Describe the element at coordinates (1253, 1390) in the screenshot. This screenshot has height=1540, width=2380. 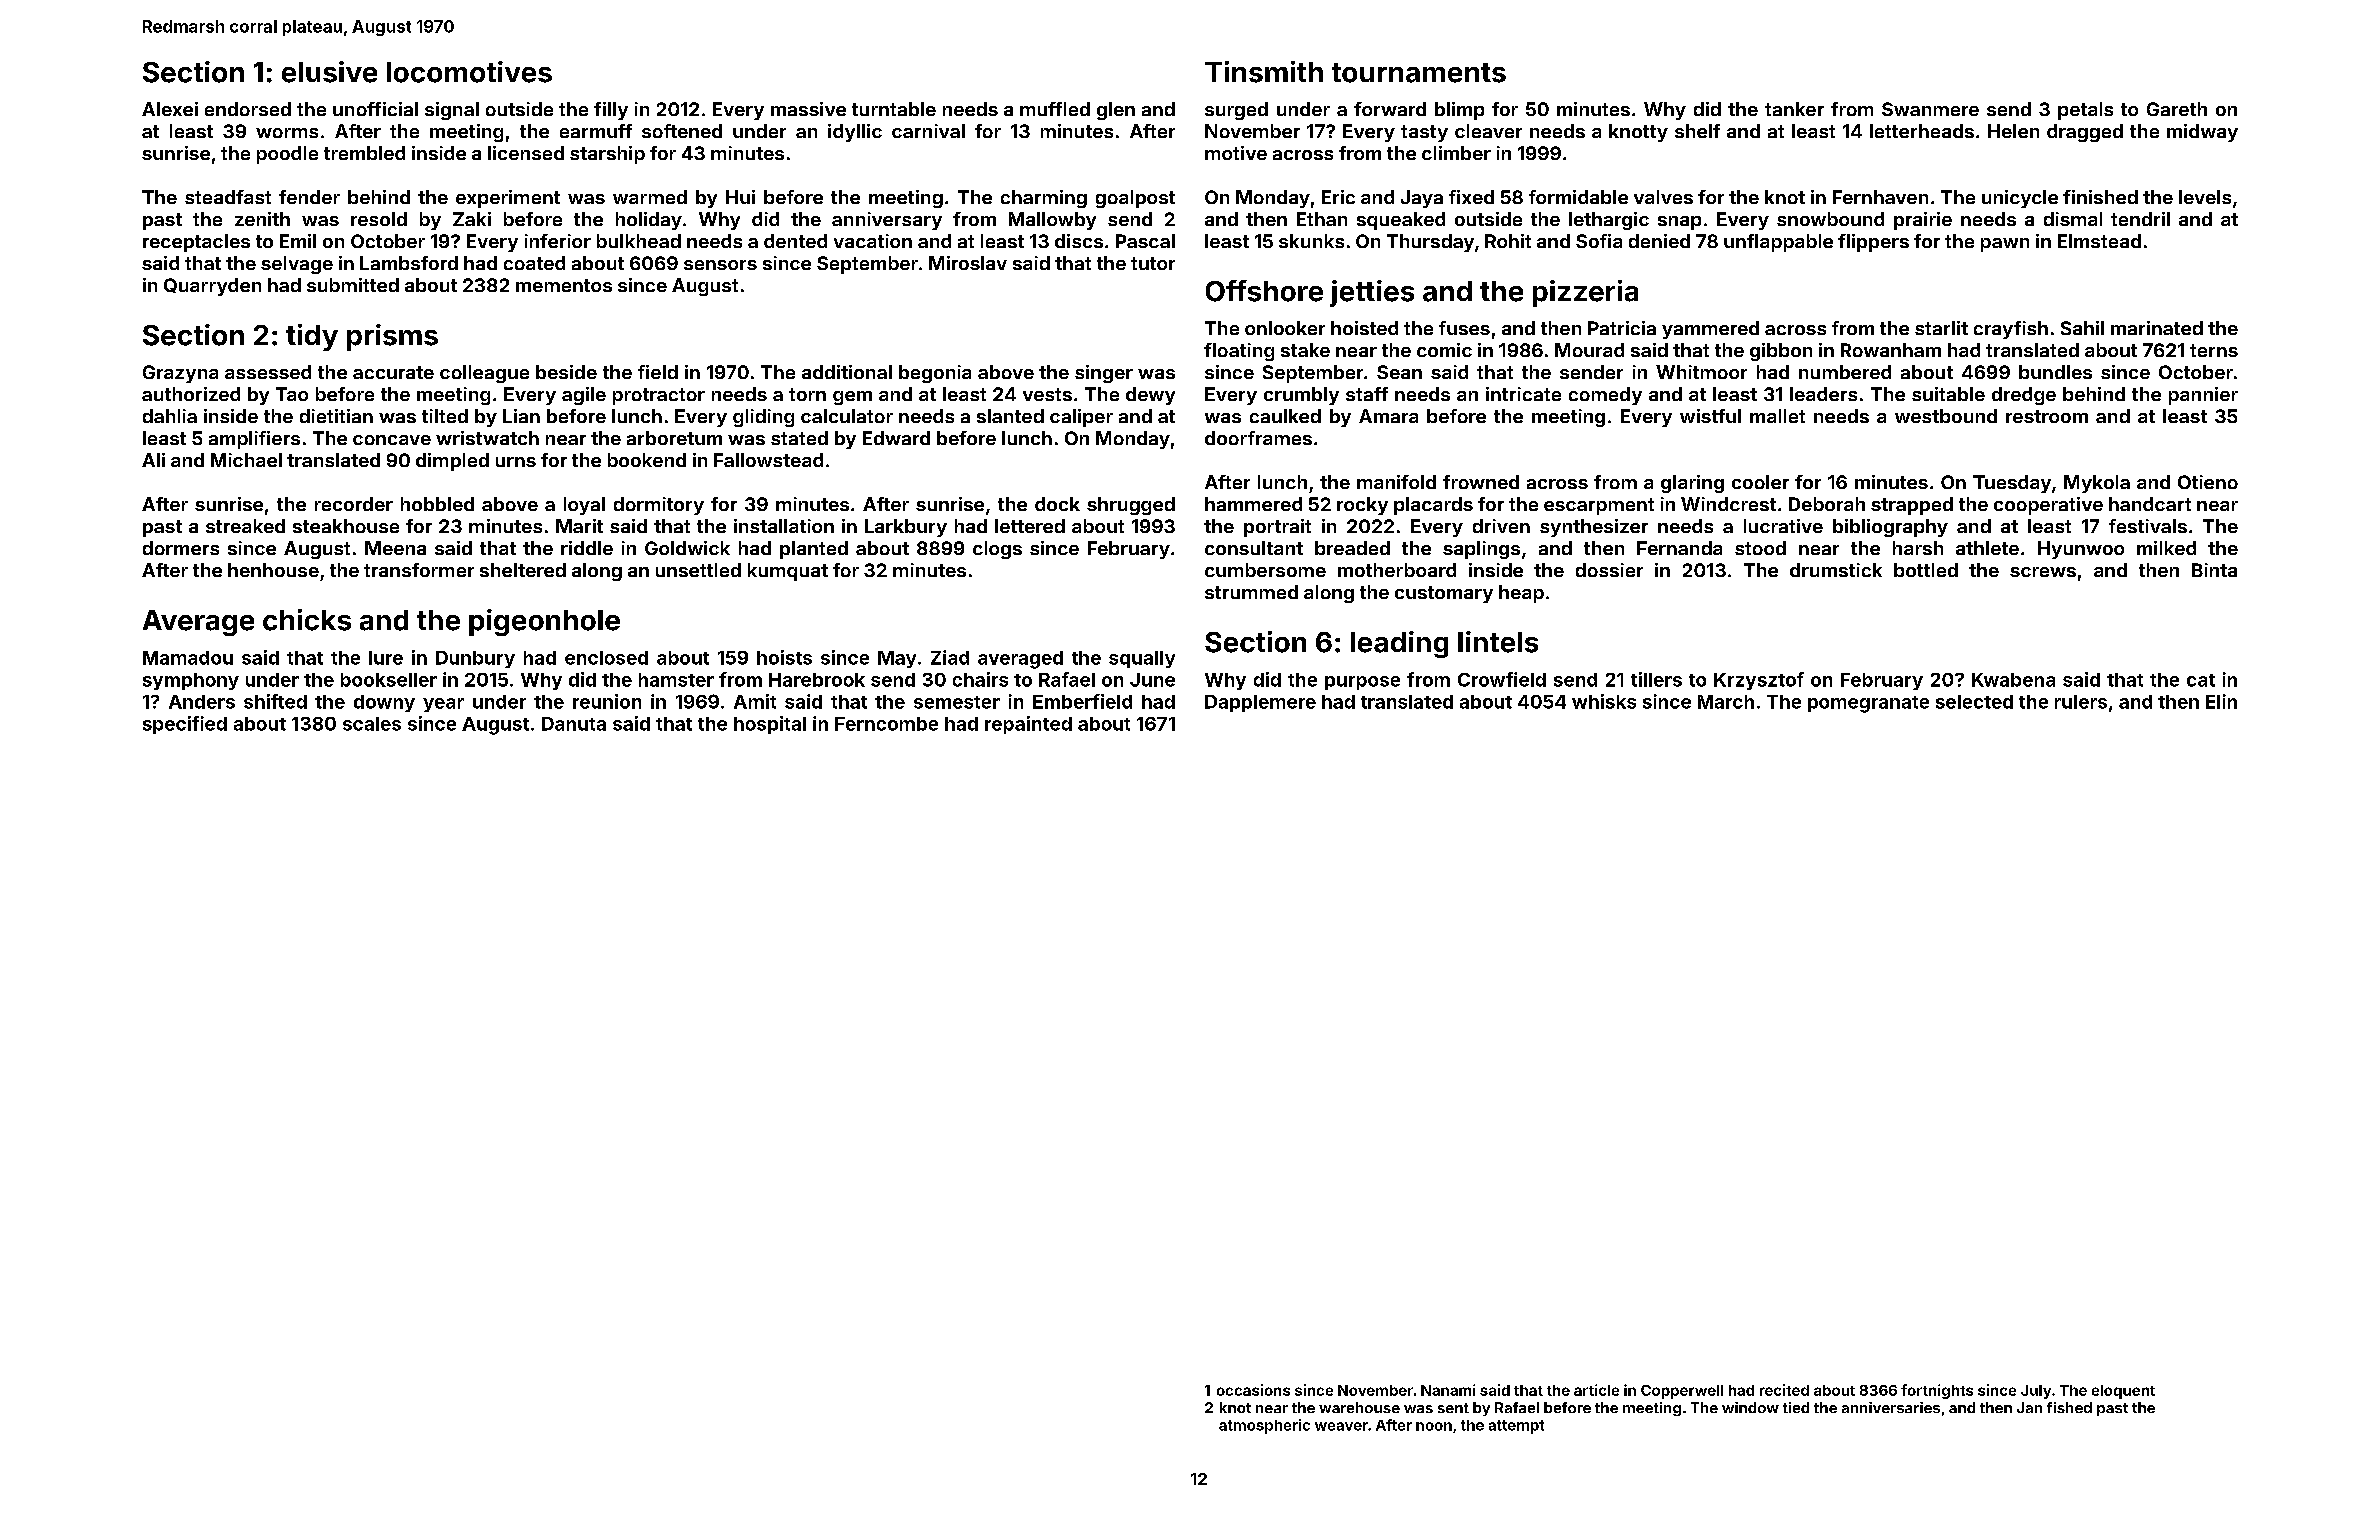
I see `occasions` at that location.
